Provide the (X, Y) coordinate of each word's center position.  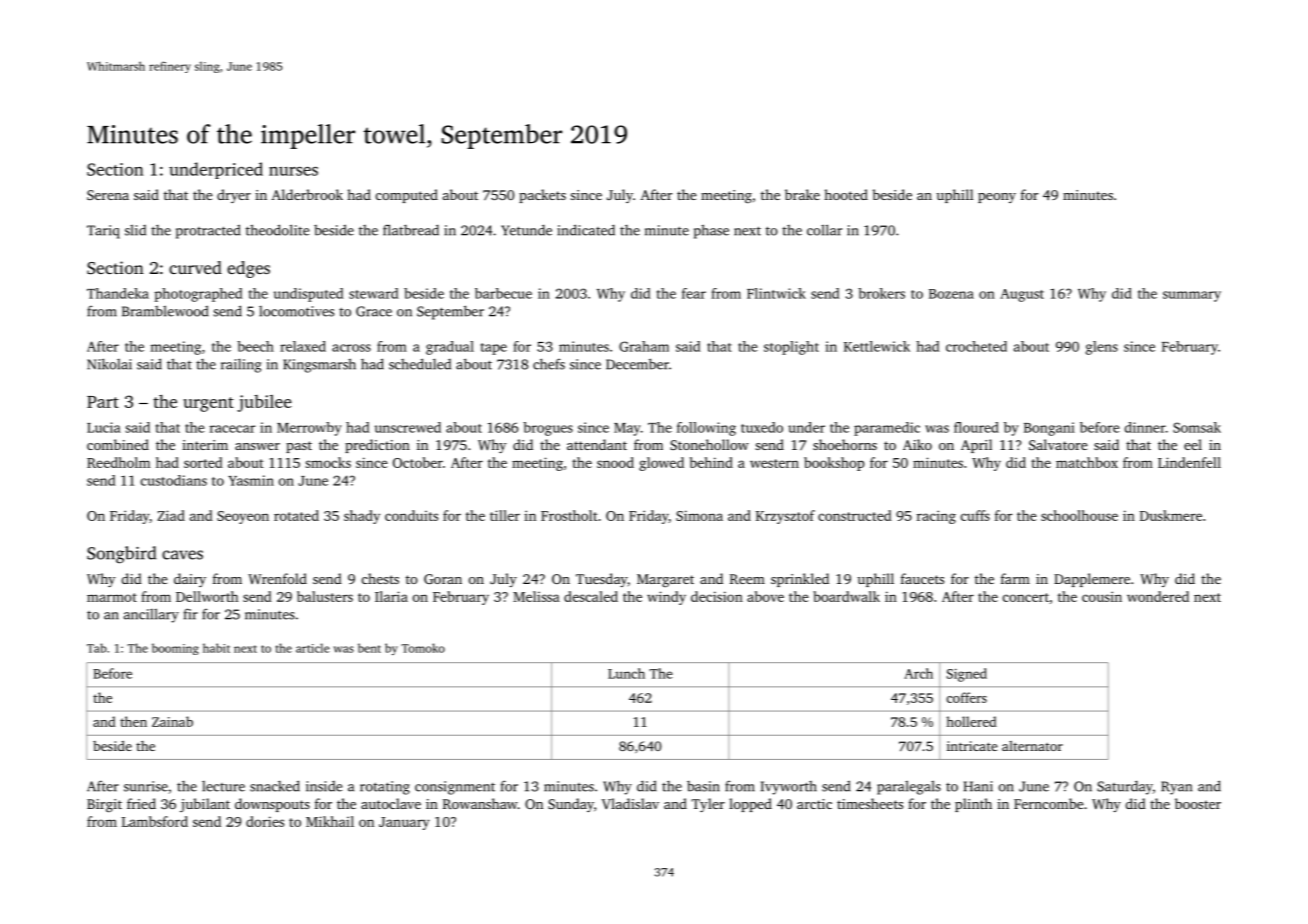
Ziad (171, 515)
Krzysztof (785, 517)
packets (542, 196)
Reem (747, 579)
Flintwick (776, 293)
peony (997, 198)
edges (248, 269)
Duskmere (1171, 515)
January (404, 823)
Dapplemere (1092, 580)
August (1022, 295)
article (313, 648)
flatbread (411, 230)
